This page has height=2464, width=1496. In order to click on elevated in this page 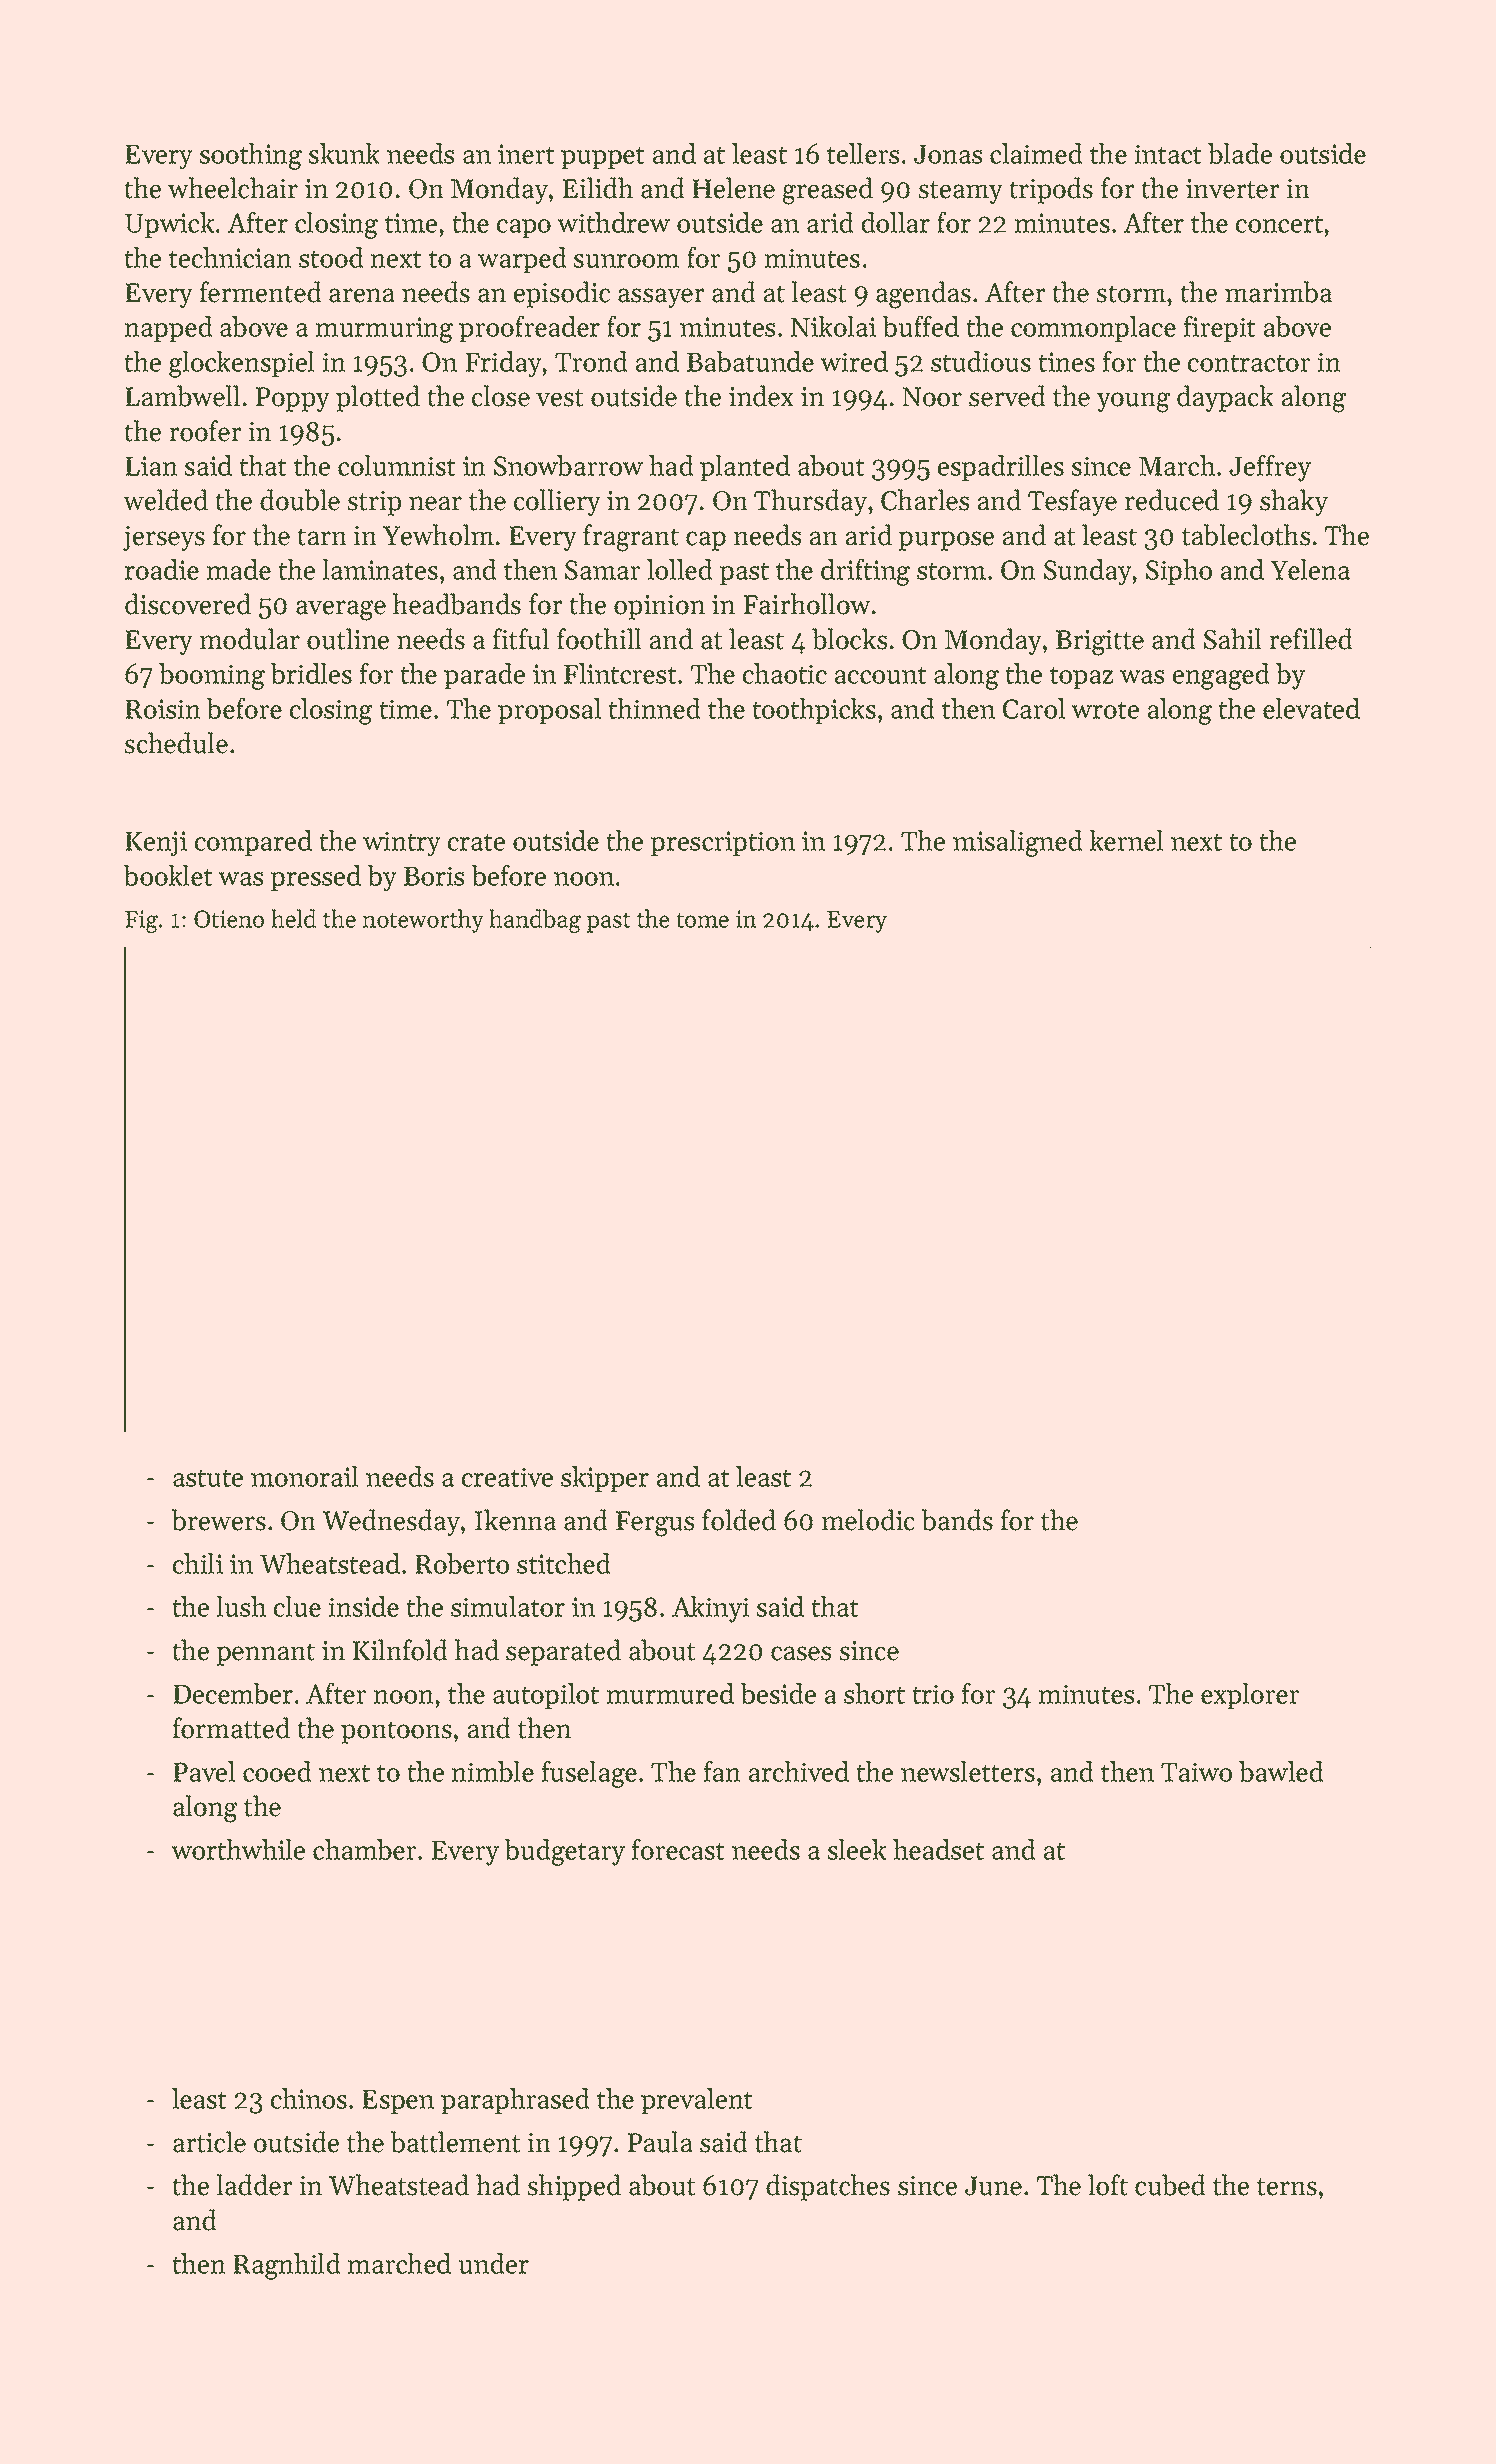, I will do `click(1311, 708)`.
